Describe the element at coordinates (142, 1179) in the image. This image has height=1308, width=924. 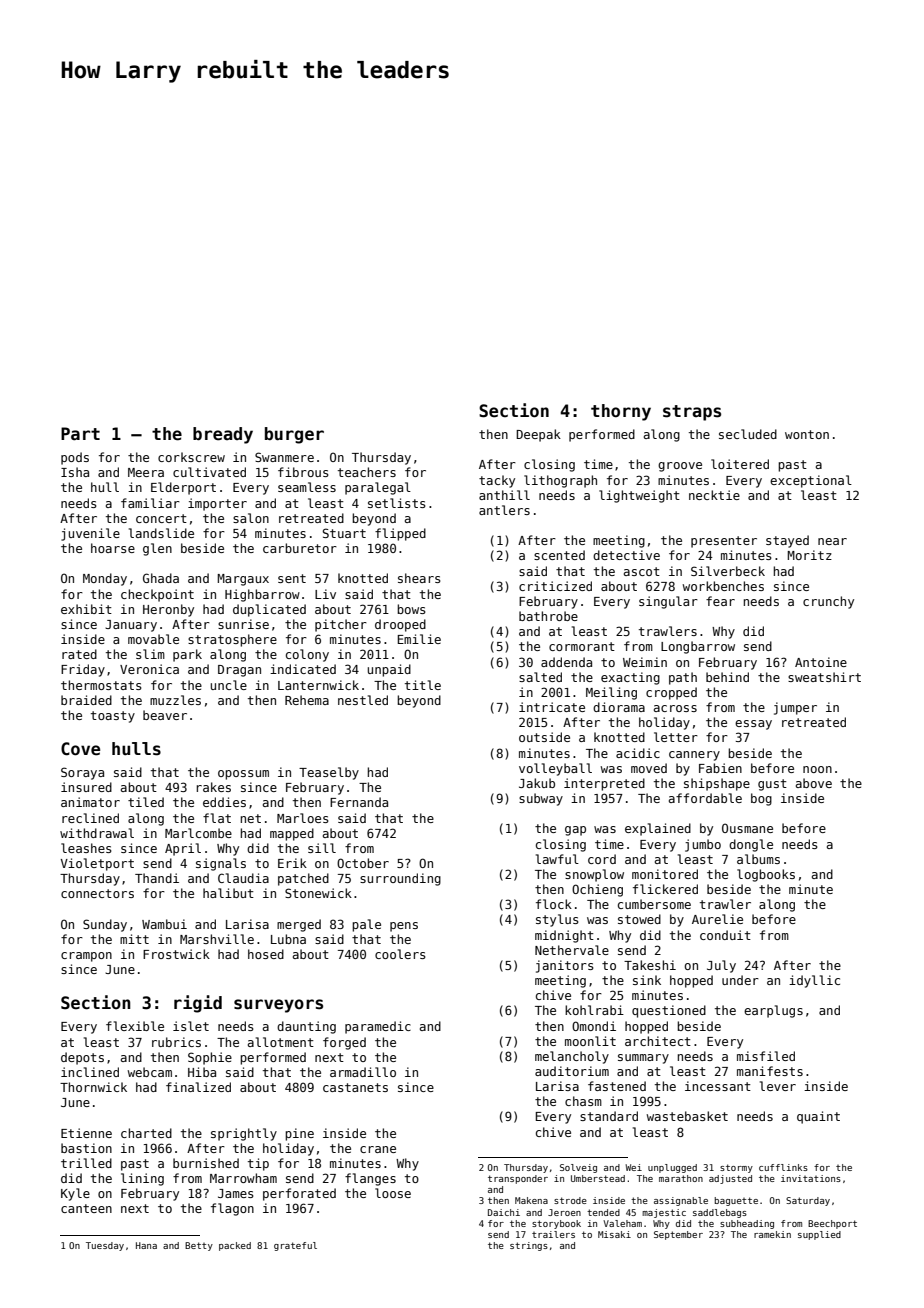
I see `lining` at that location.
